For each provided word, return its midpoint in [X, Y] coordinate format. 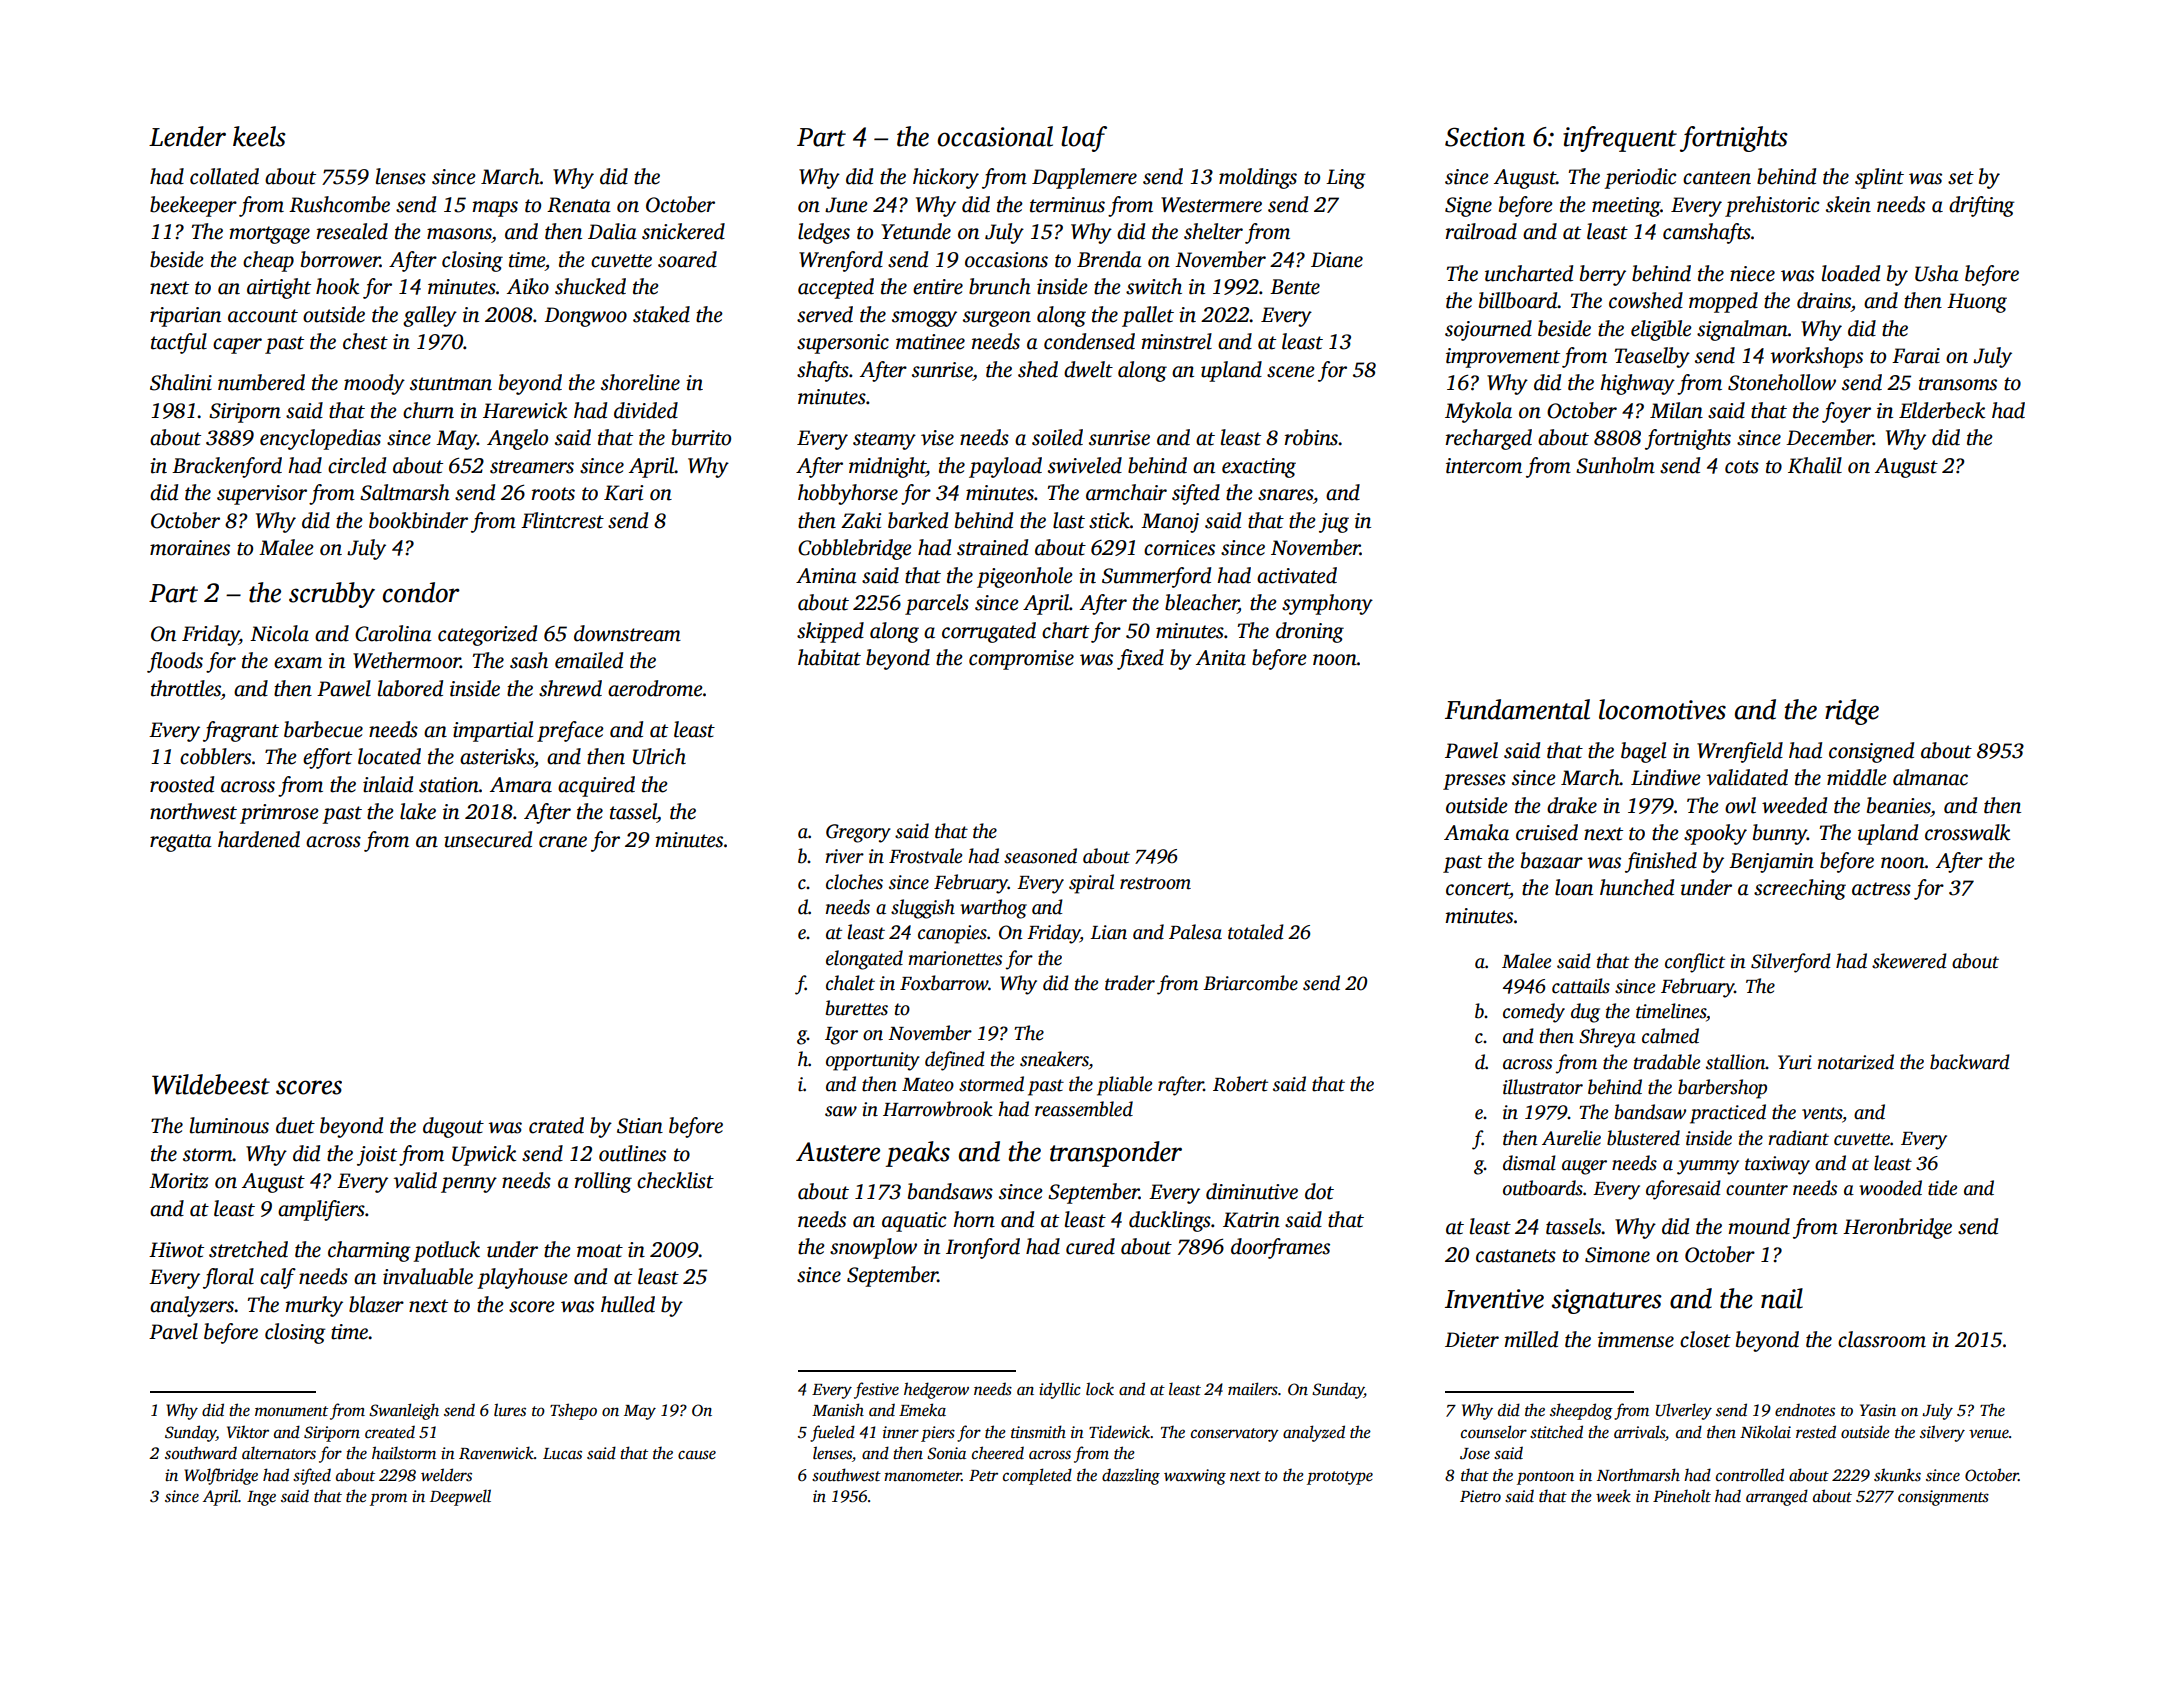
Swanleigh [404, 1411]
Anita [1221, 658]
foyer [1846, 412]
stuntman [451, 384]
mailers [1253, 1389]
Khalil [1815, 465]
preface [570, 731]
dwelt [1088, 369]
